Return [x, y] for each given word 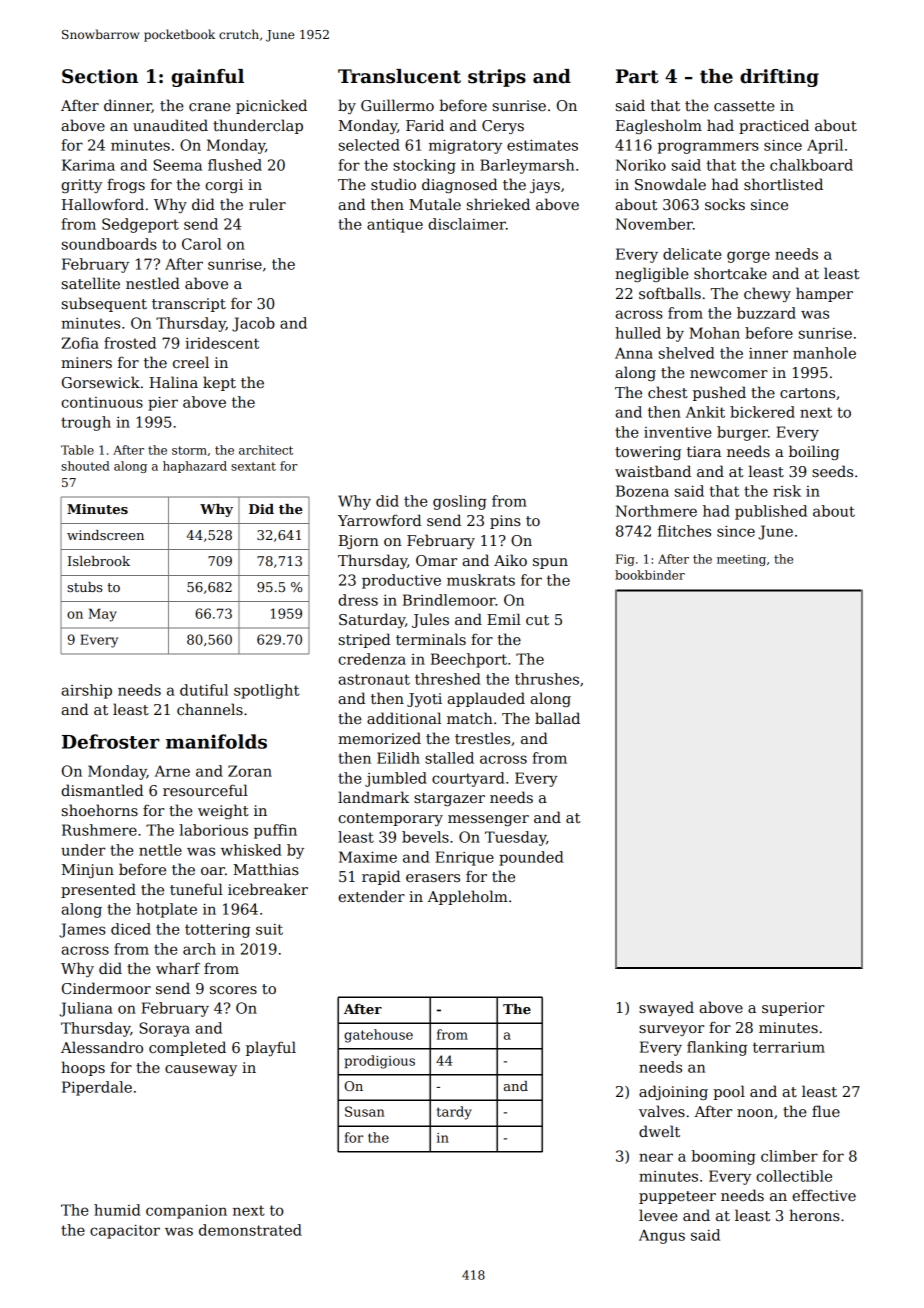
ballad [557, 718]
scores [233, 990]
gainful [208, 78]
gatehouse [378, 1036]
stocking [424, 166]
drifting [779, 78]
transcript [189, 305]
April [825, 146]
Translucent [399, 76]
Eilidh [398, 758]
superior [793, 1009]
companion [186, 1211]
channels [210, 709]
